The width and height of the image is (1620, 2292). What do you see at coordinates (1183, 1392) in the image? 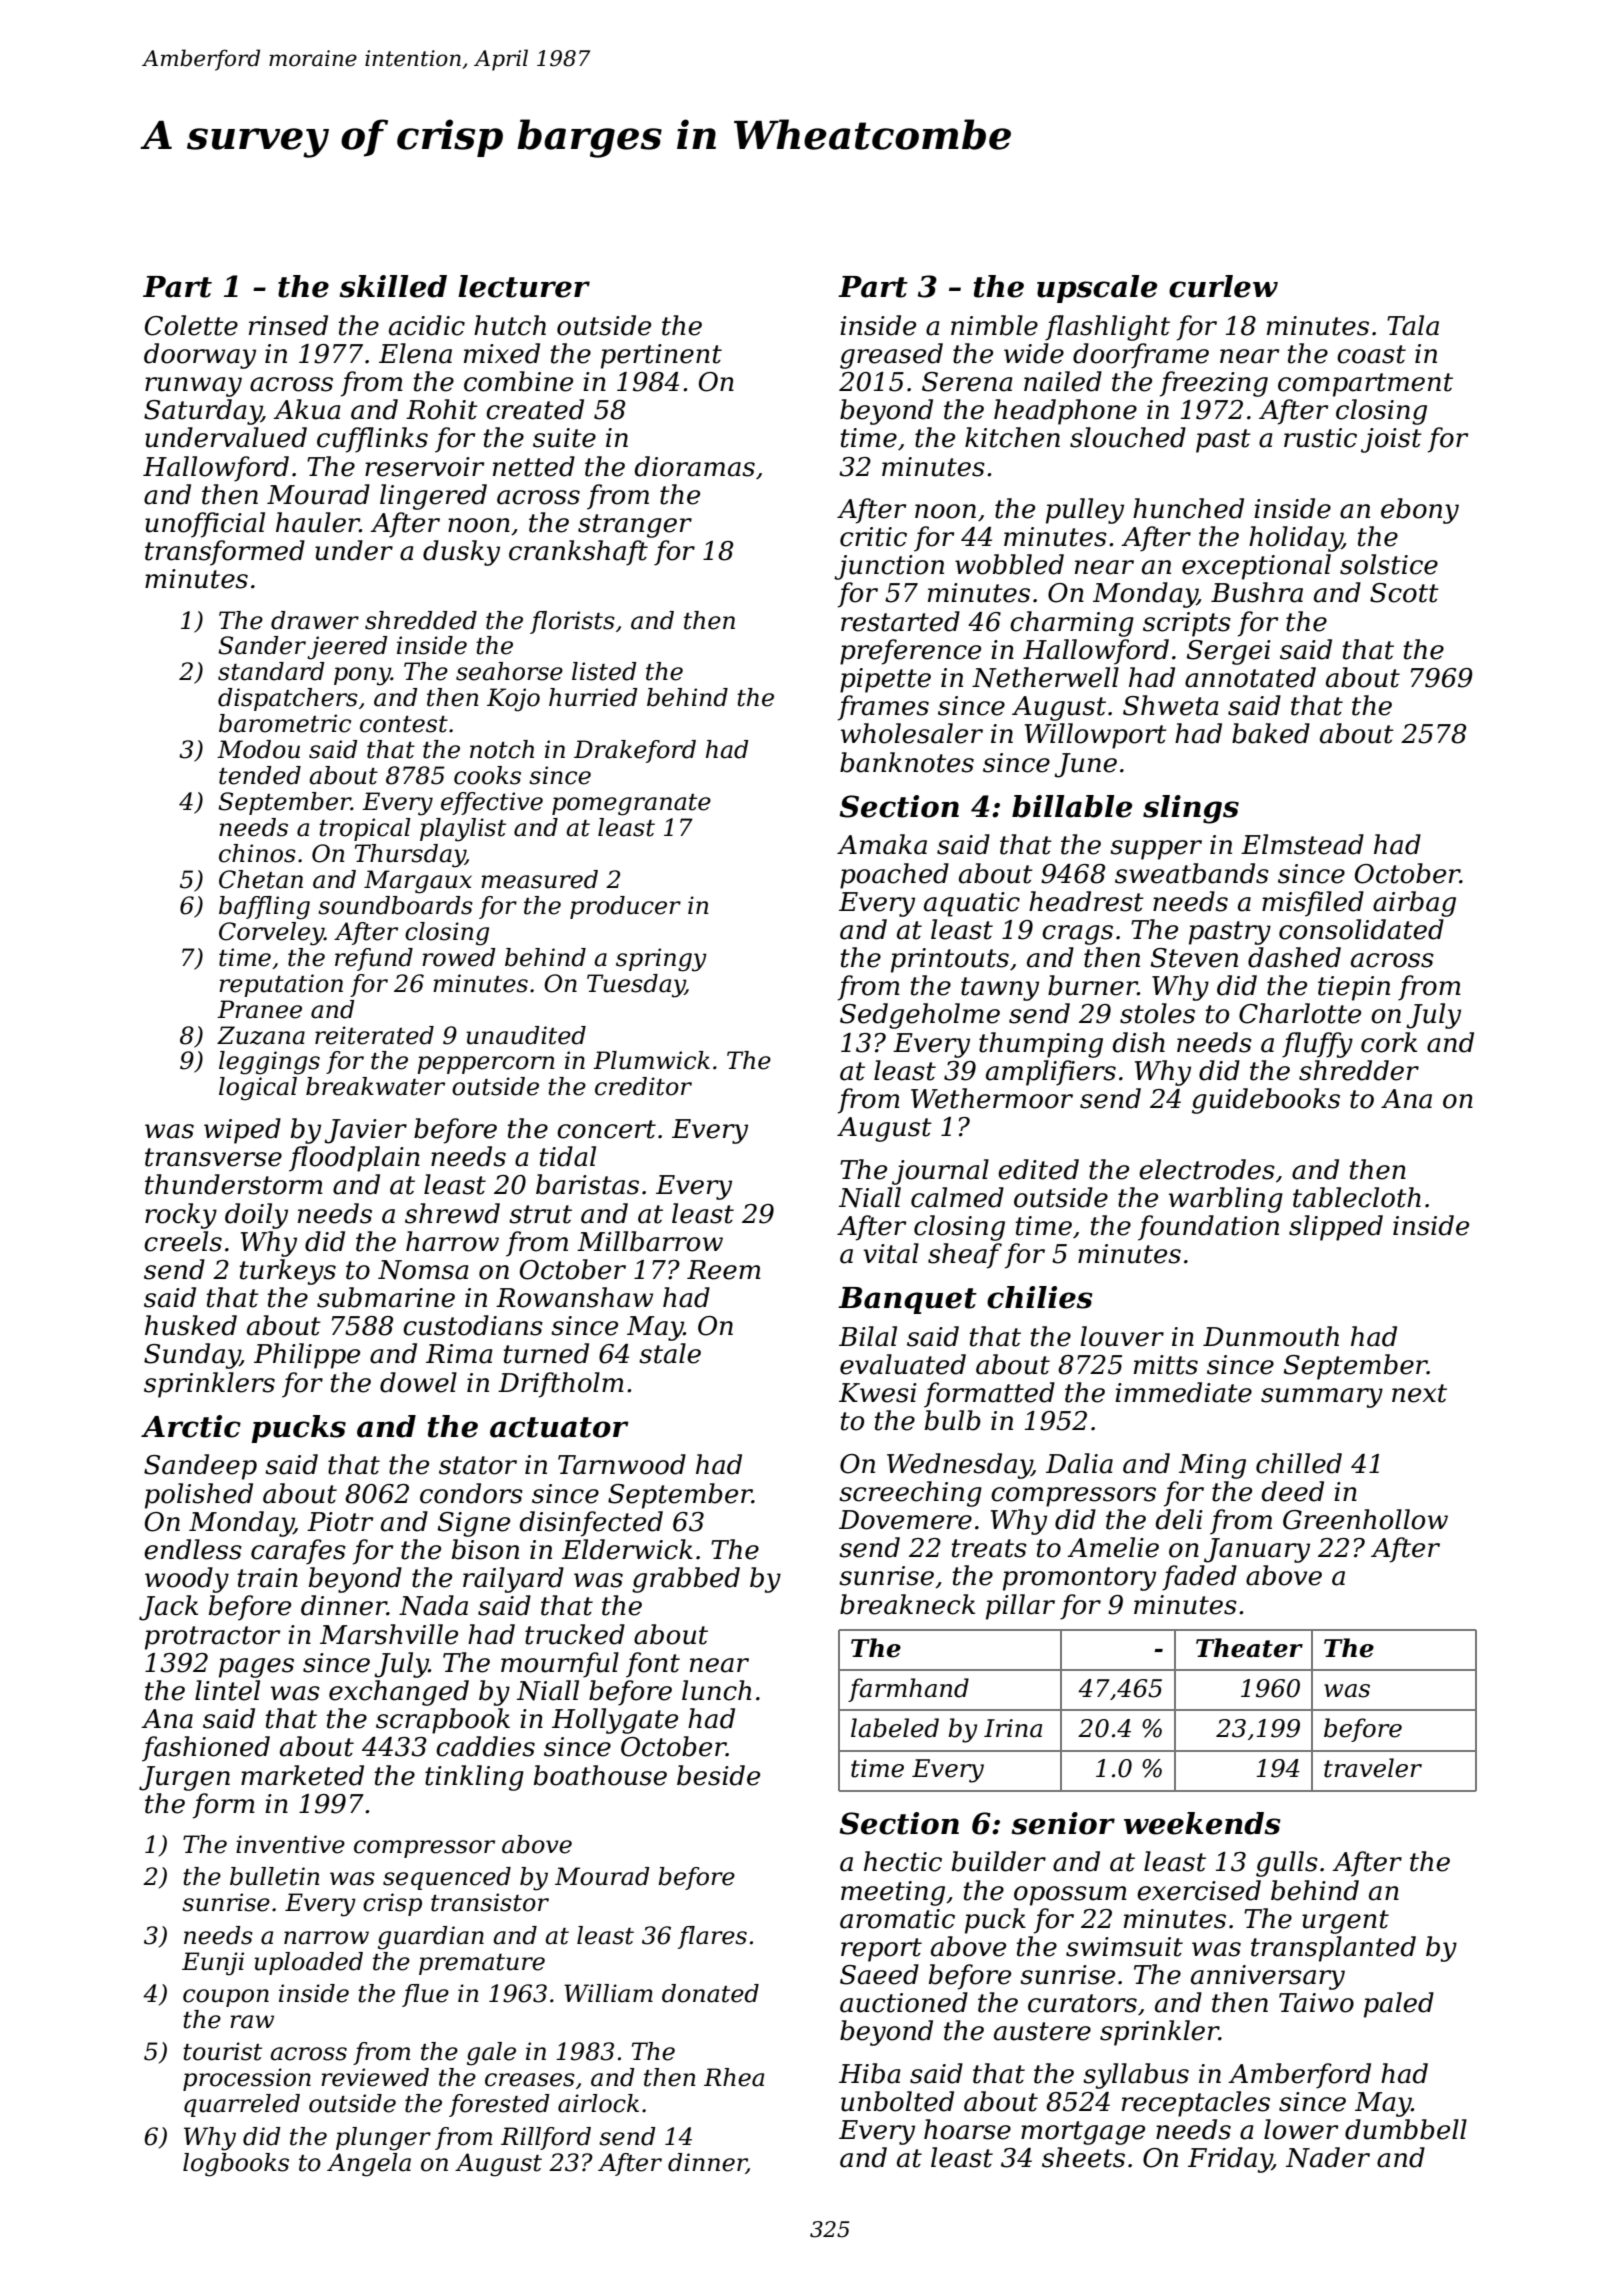
I see `immediate` at bounding box center [1183, 1392].
